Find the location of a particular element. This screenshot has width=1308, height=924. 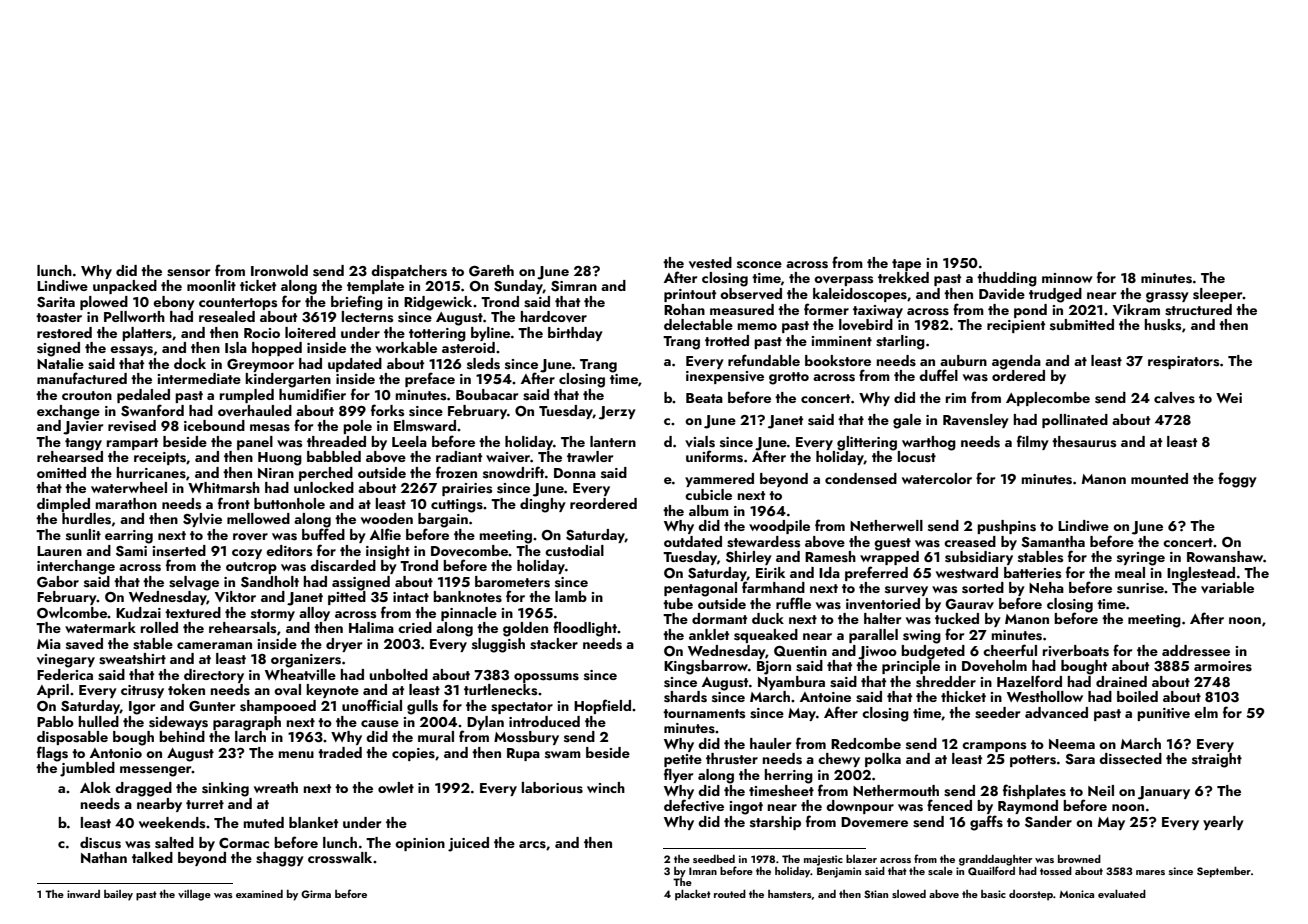

unlocked is located at coordinates (324, 487).
